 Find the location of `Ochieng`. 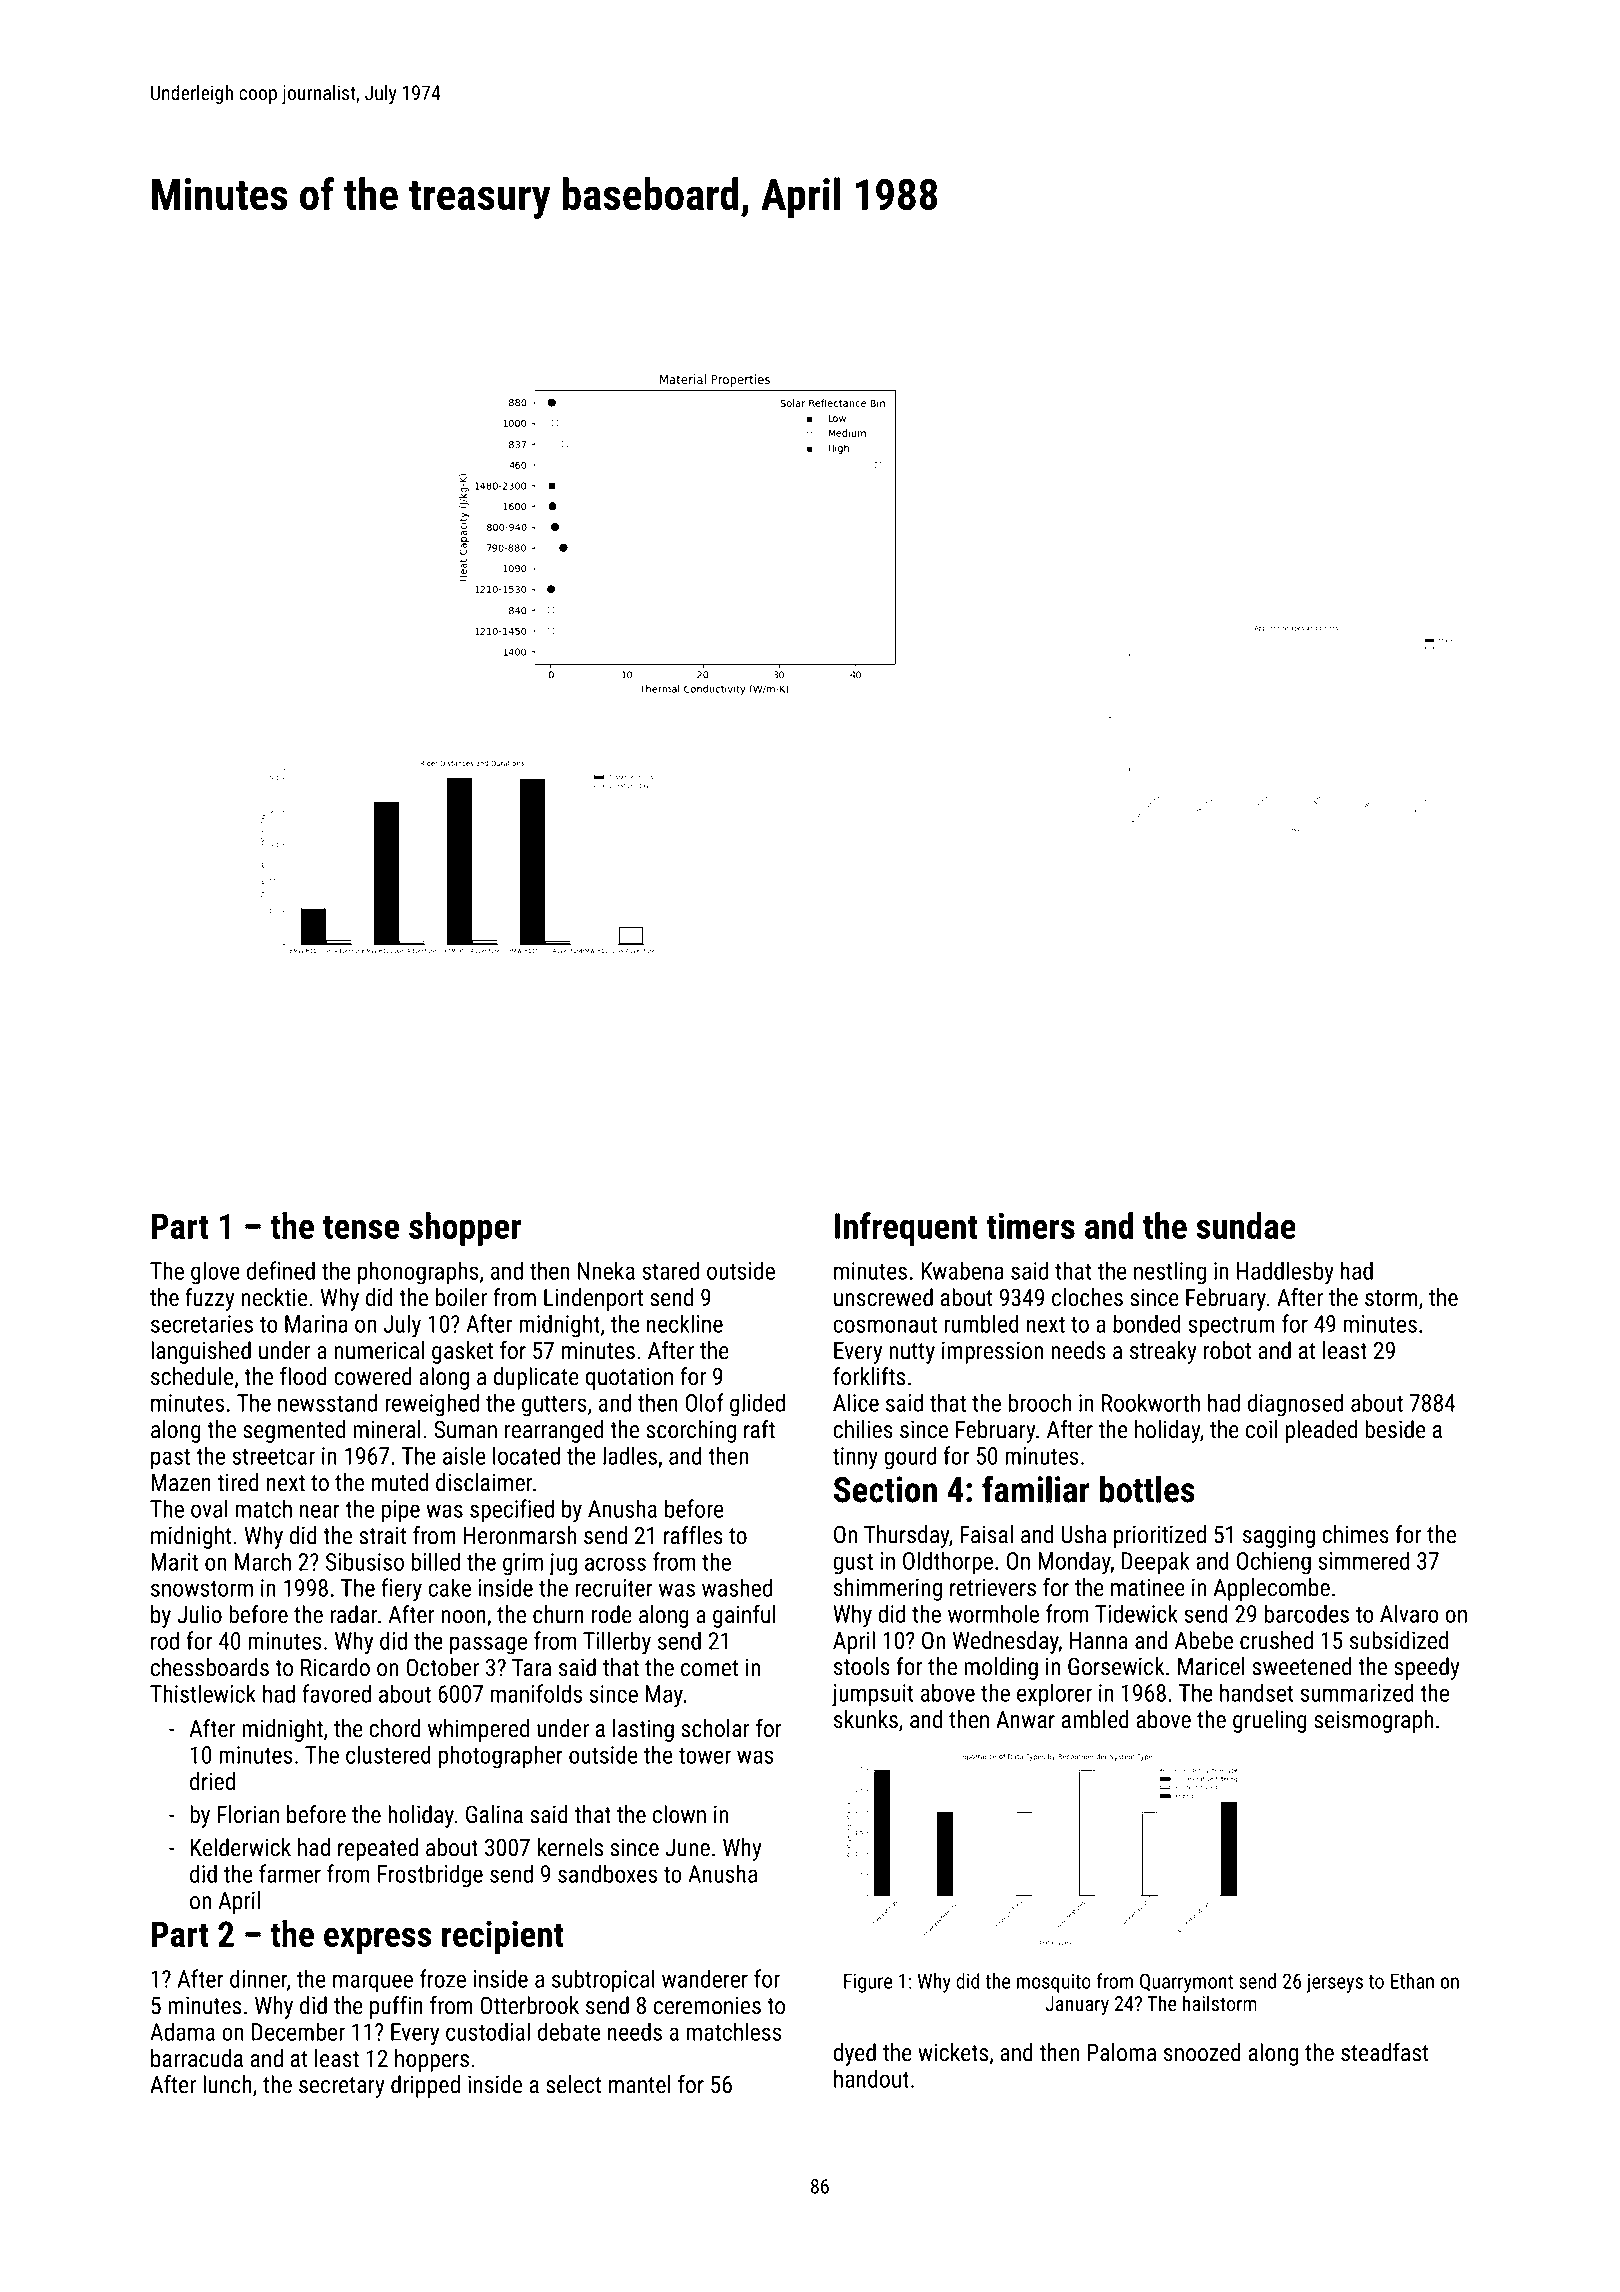

Ochieng is located at coordinates (1274, 1563).
